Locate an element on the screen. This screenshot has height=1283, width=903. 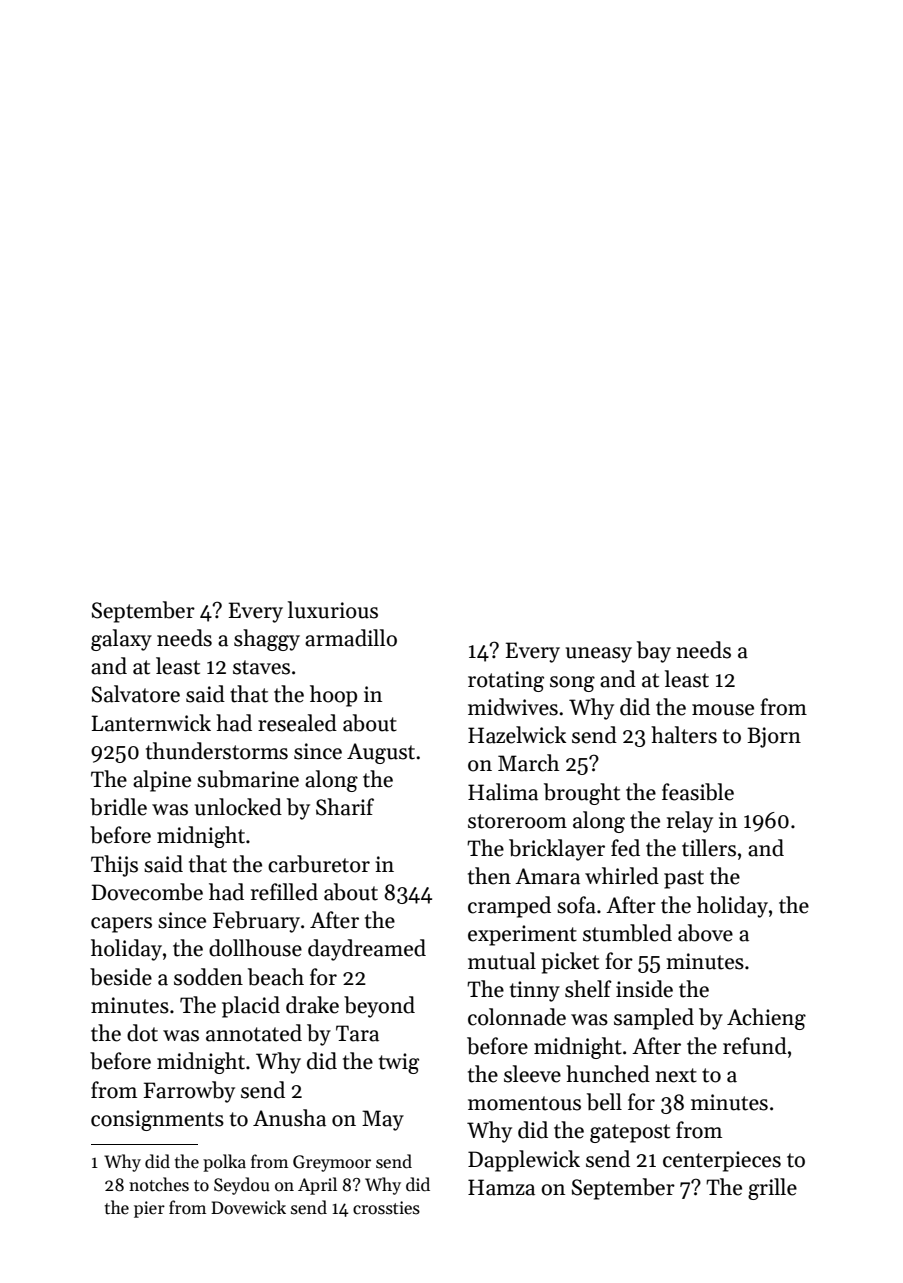
centerpieces is located at coordinates (722, 1161).
